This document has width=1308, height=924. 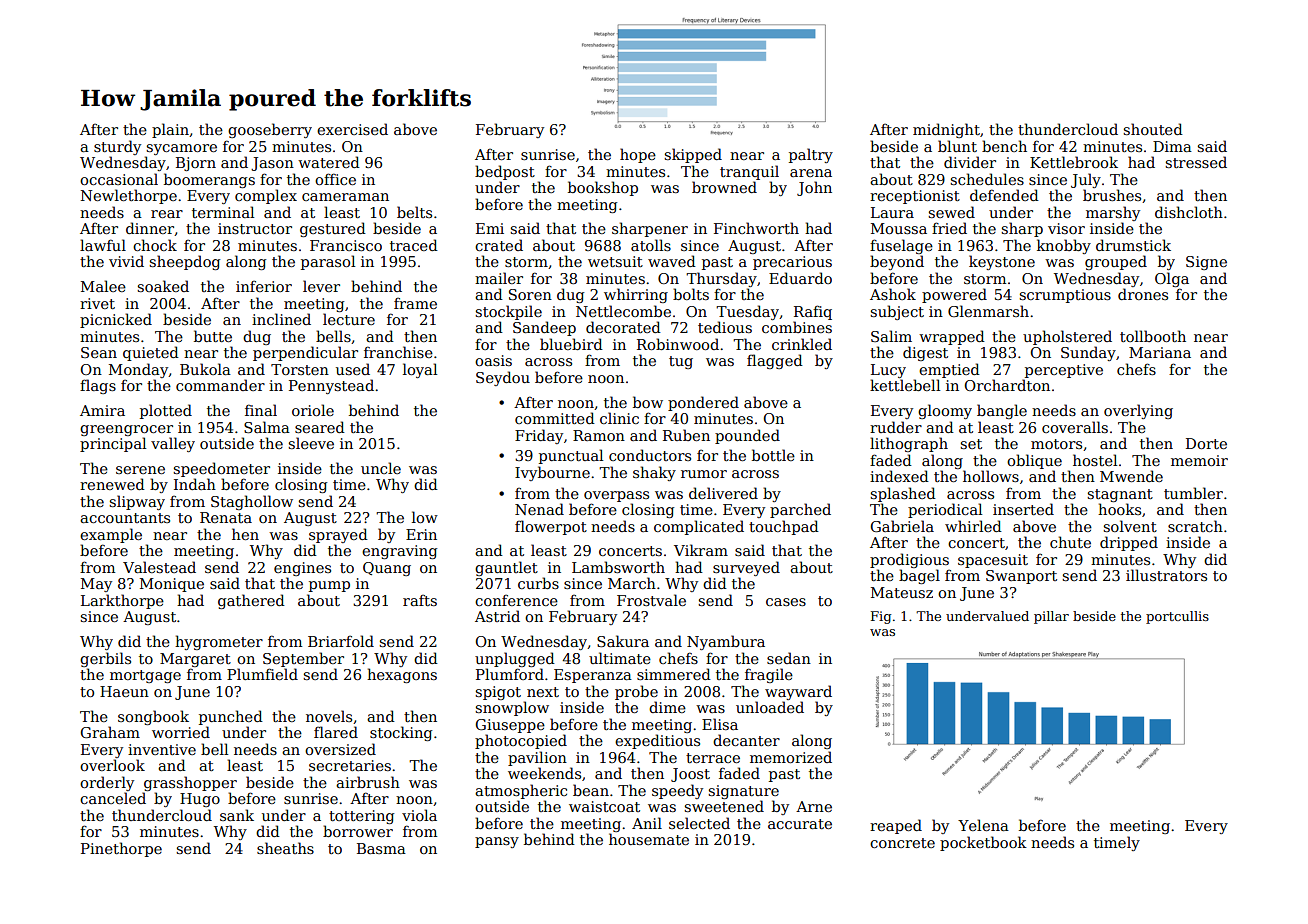 I want to click on Pinethorpe, so click(x=121, y=849).
